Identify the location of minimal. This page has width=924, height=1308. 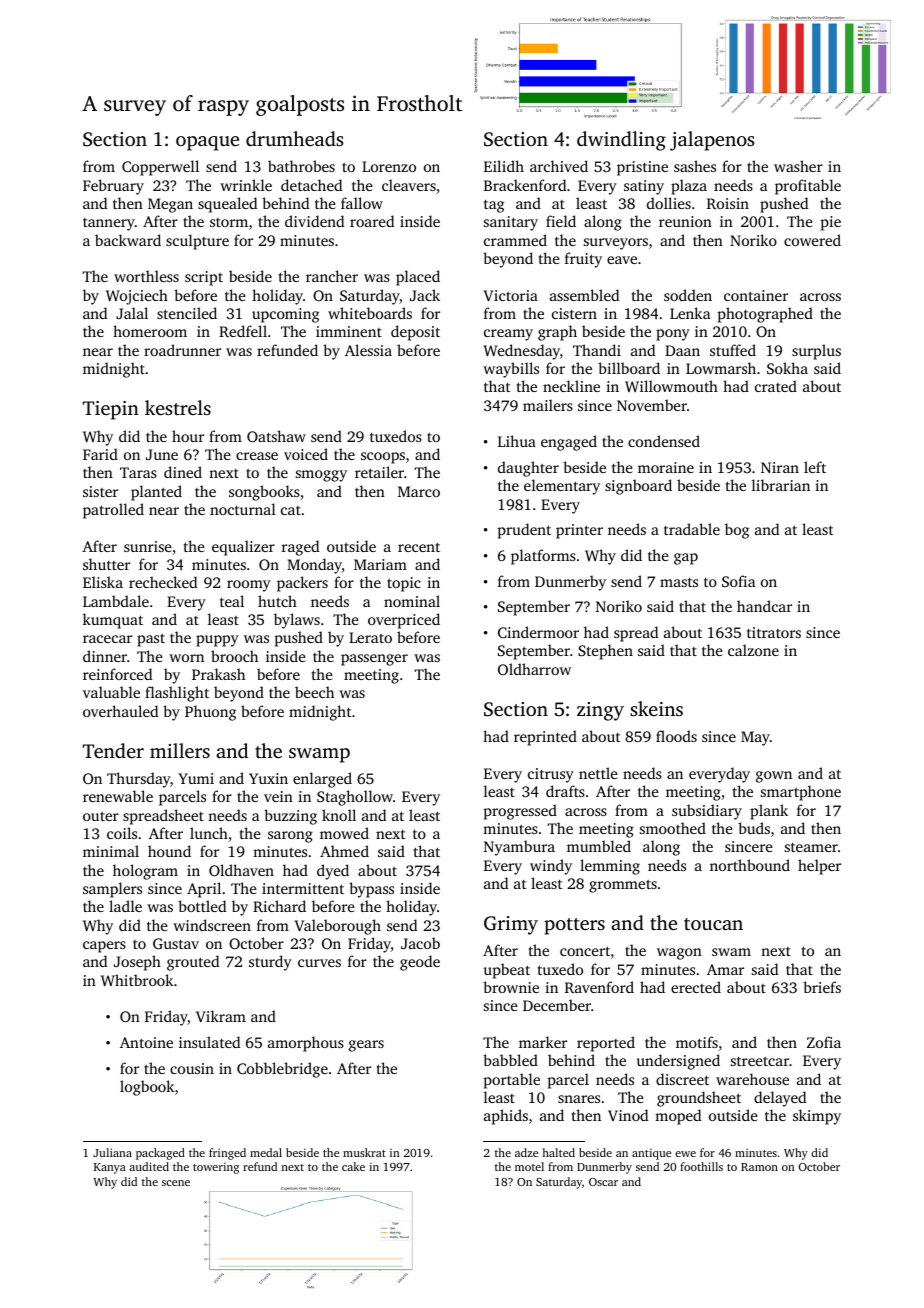
(111, 851).
